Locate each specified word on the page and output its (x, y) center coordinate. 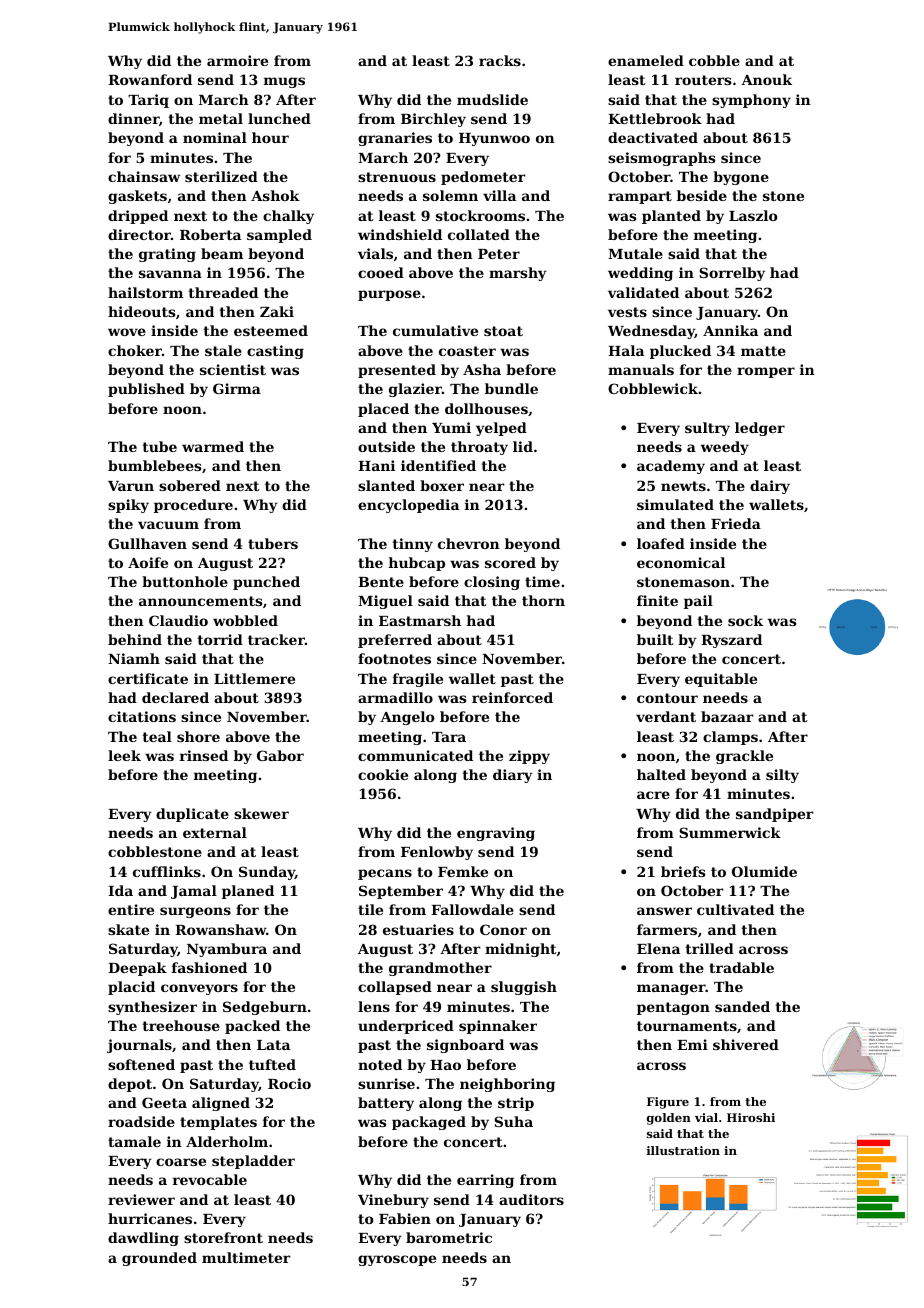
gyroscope (397, 1260)
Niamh (134, 658)
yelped (501, 429)
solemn (450, 195)
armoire (237, 60)
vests (627, 312)
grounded (159, 1259)
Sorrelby (732, 274)
